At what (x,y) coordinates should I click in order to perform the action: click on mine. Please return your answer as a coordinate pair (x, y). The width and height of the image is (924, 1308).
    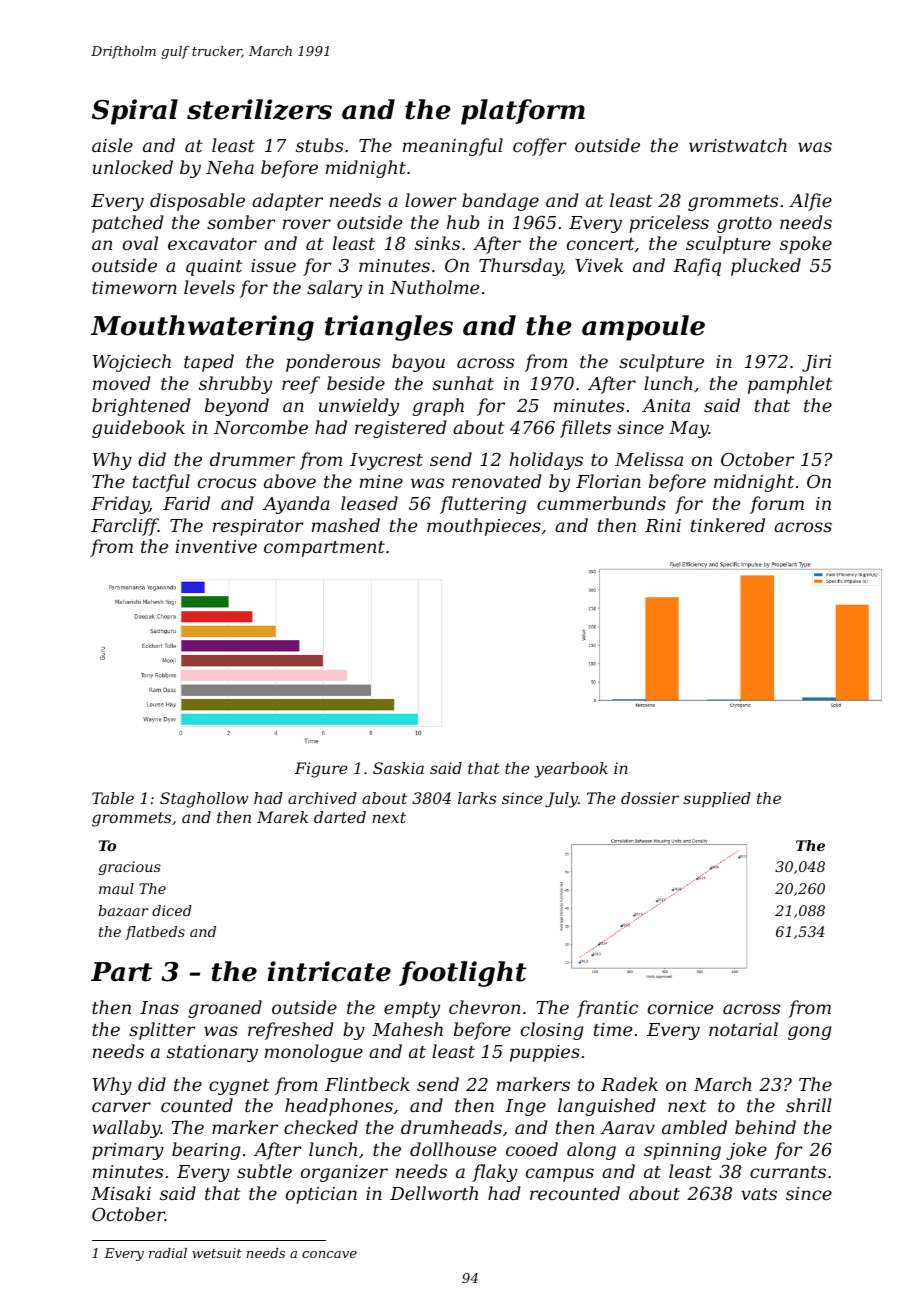
    Looking at the image, I should click on (381, 481).
